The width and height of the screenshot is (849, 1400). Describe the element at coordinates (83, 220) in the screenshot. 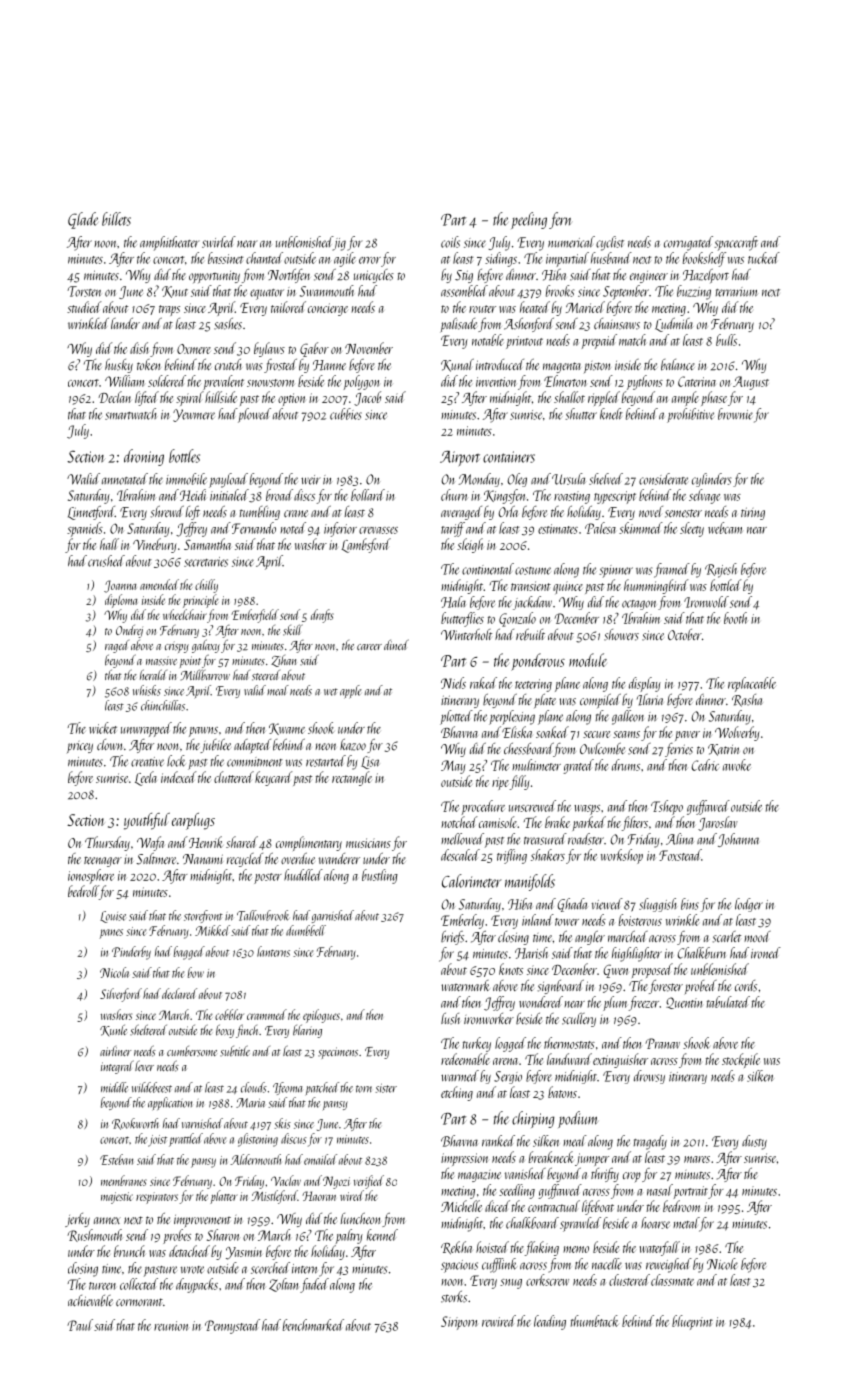

I see `Glade` at that location.
